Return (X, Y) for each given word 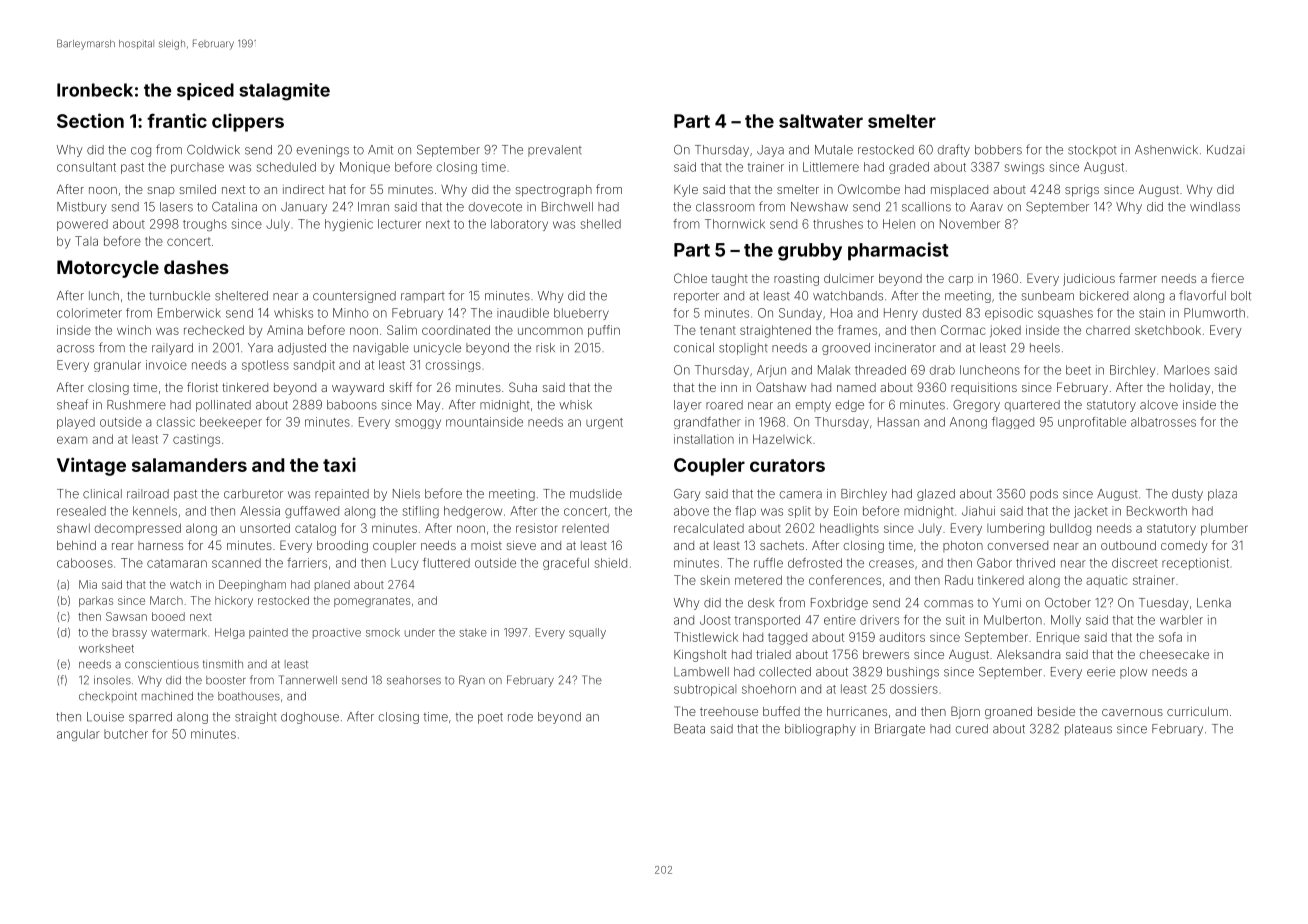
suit (955, 620)
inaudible (523, 313)
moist (486, 545)
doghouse (310, 718)
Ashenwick (1166, 150)
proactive (337, 633)
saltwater (821, 121)
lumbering (1015, 529)
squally (587, 633)
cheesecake (1174, 654)
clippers (248, 122)
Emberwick (189, 313)
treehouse (729, 711)
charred (1108, 330)
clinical (102, 494)
